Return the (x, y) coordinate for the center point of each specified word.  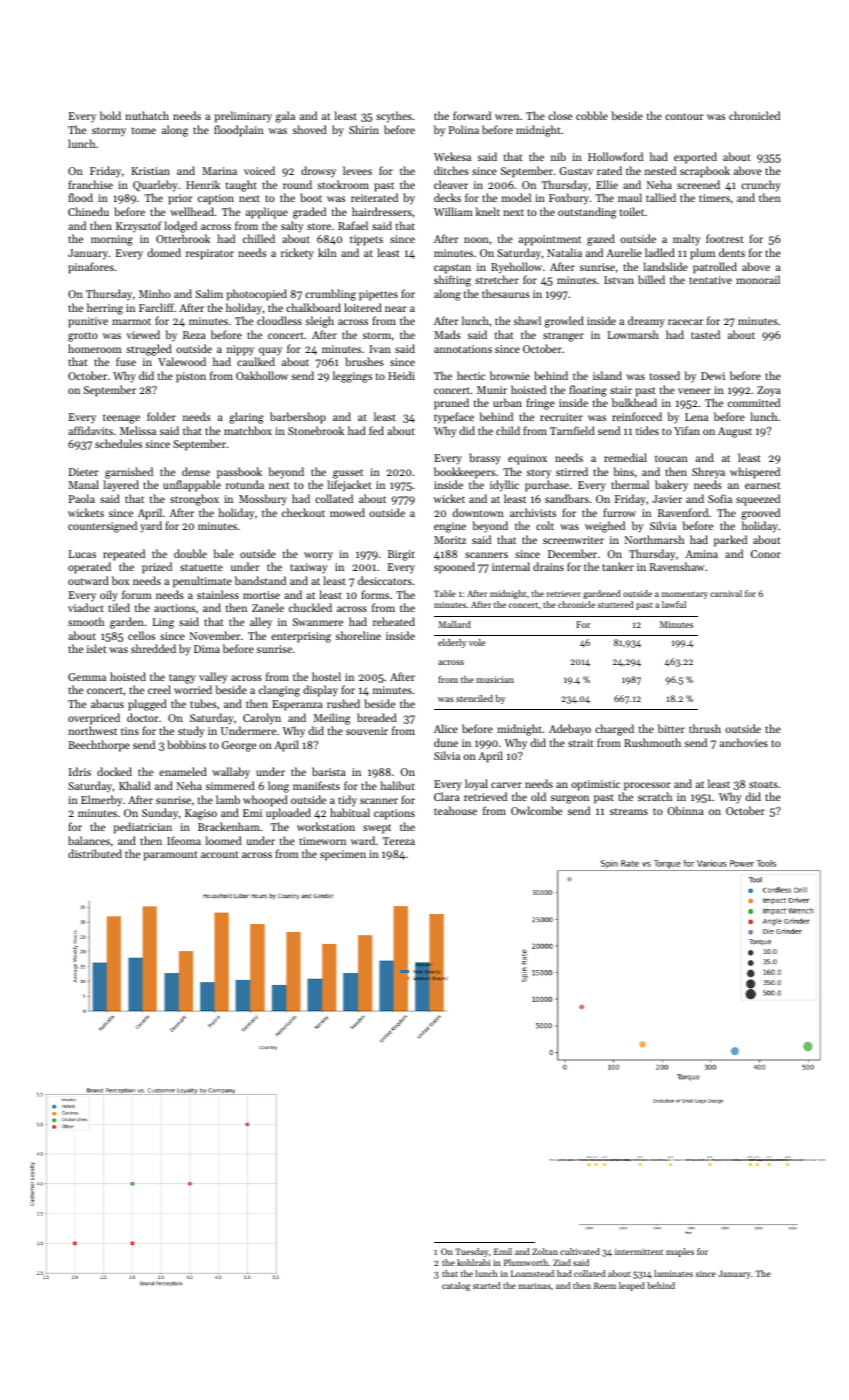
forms (375, 594)
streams (629, 811)
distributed (95, 853)
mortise (261, 595)
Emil (503, 1251)
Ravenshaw (677, 566)
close (560, 115)
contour (684, 116)
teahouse (455, 810)
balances (89, 840)
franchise (90, 184)
